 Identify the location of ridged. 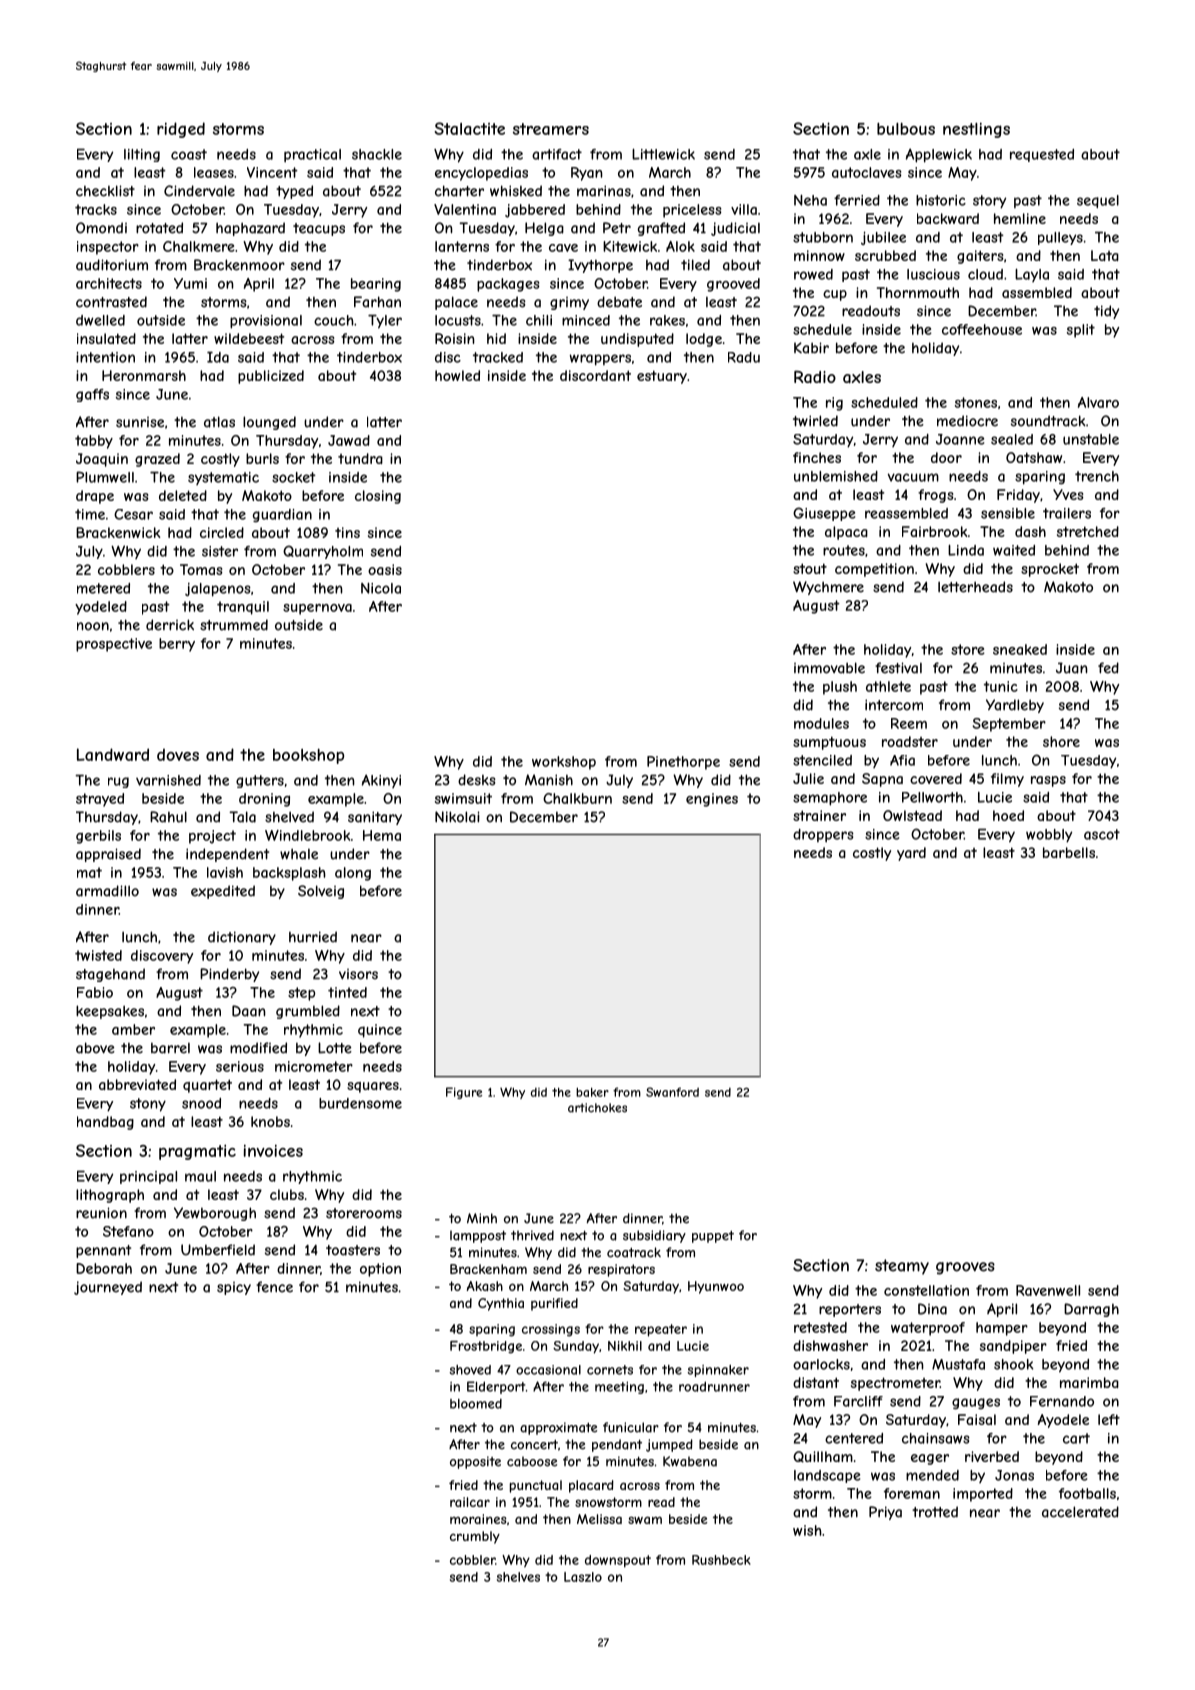
(181, 130).
